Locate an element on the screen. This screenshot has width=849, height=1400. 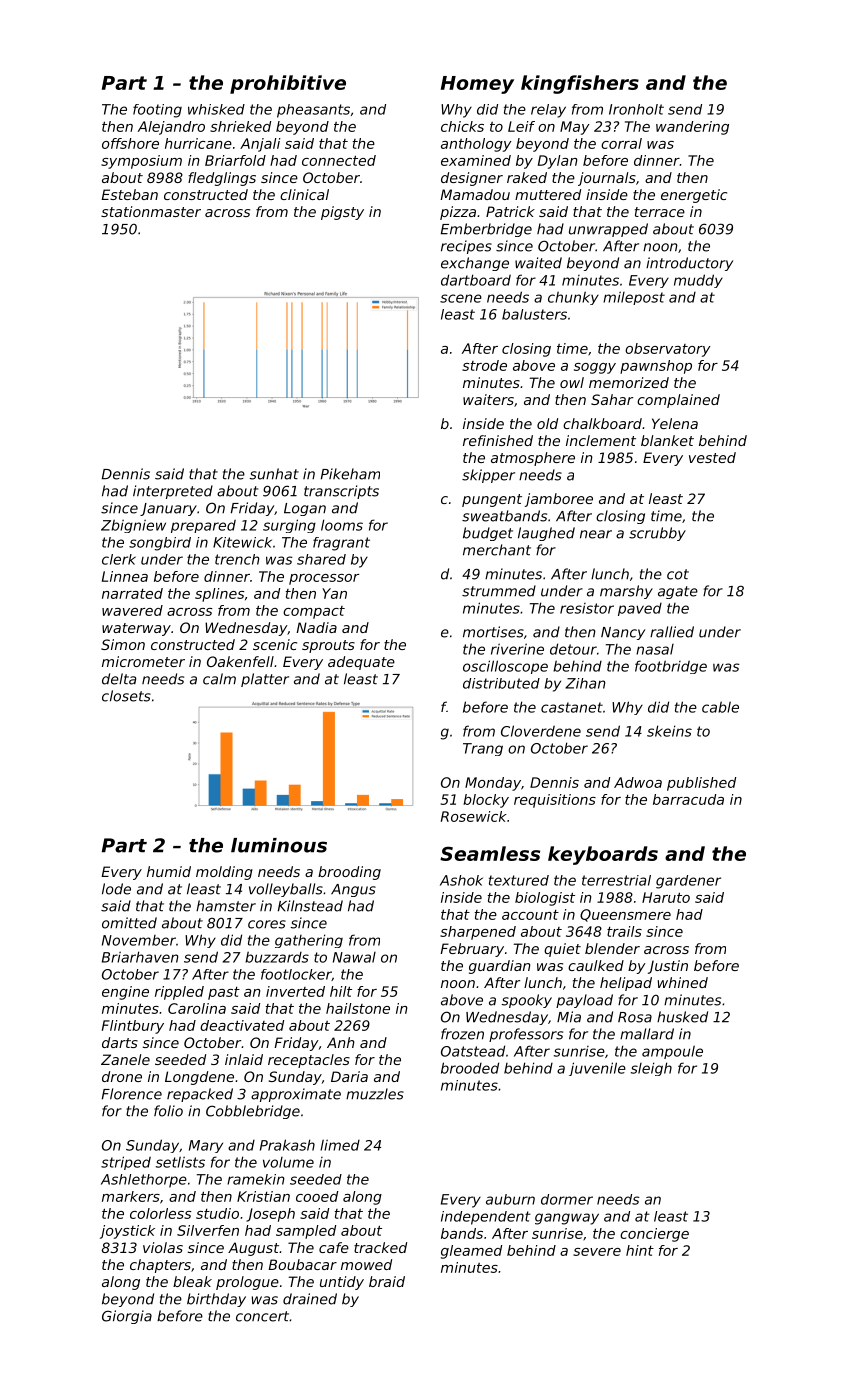
wandering is located at coordinates (692, 128).
